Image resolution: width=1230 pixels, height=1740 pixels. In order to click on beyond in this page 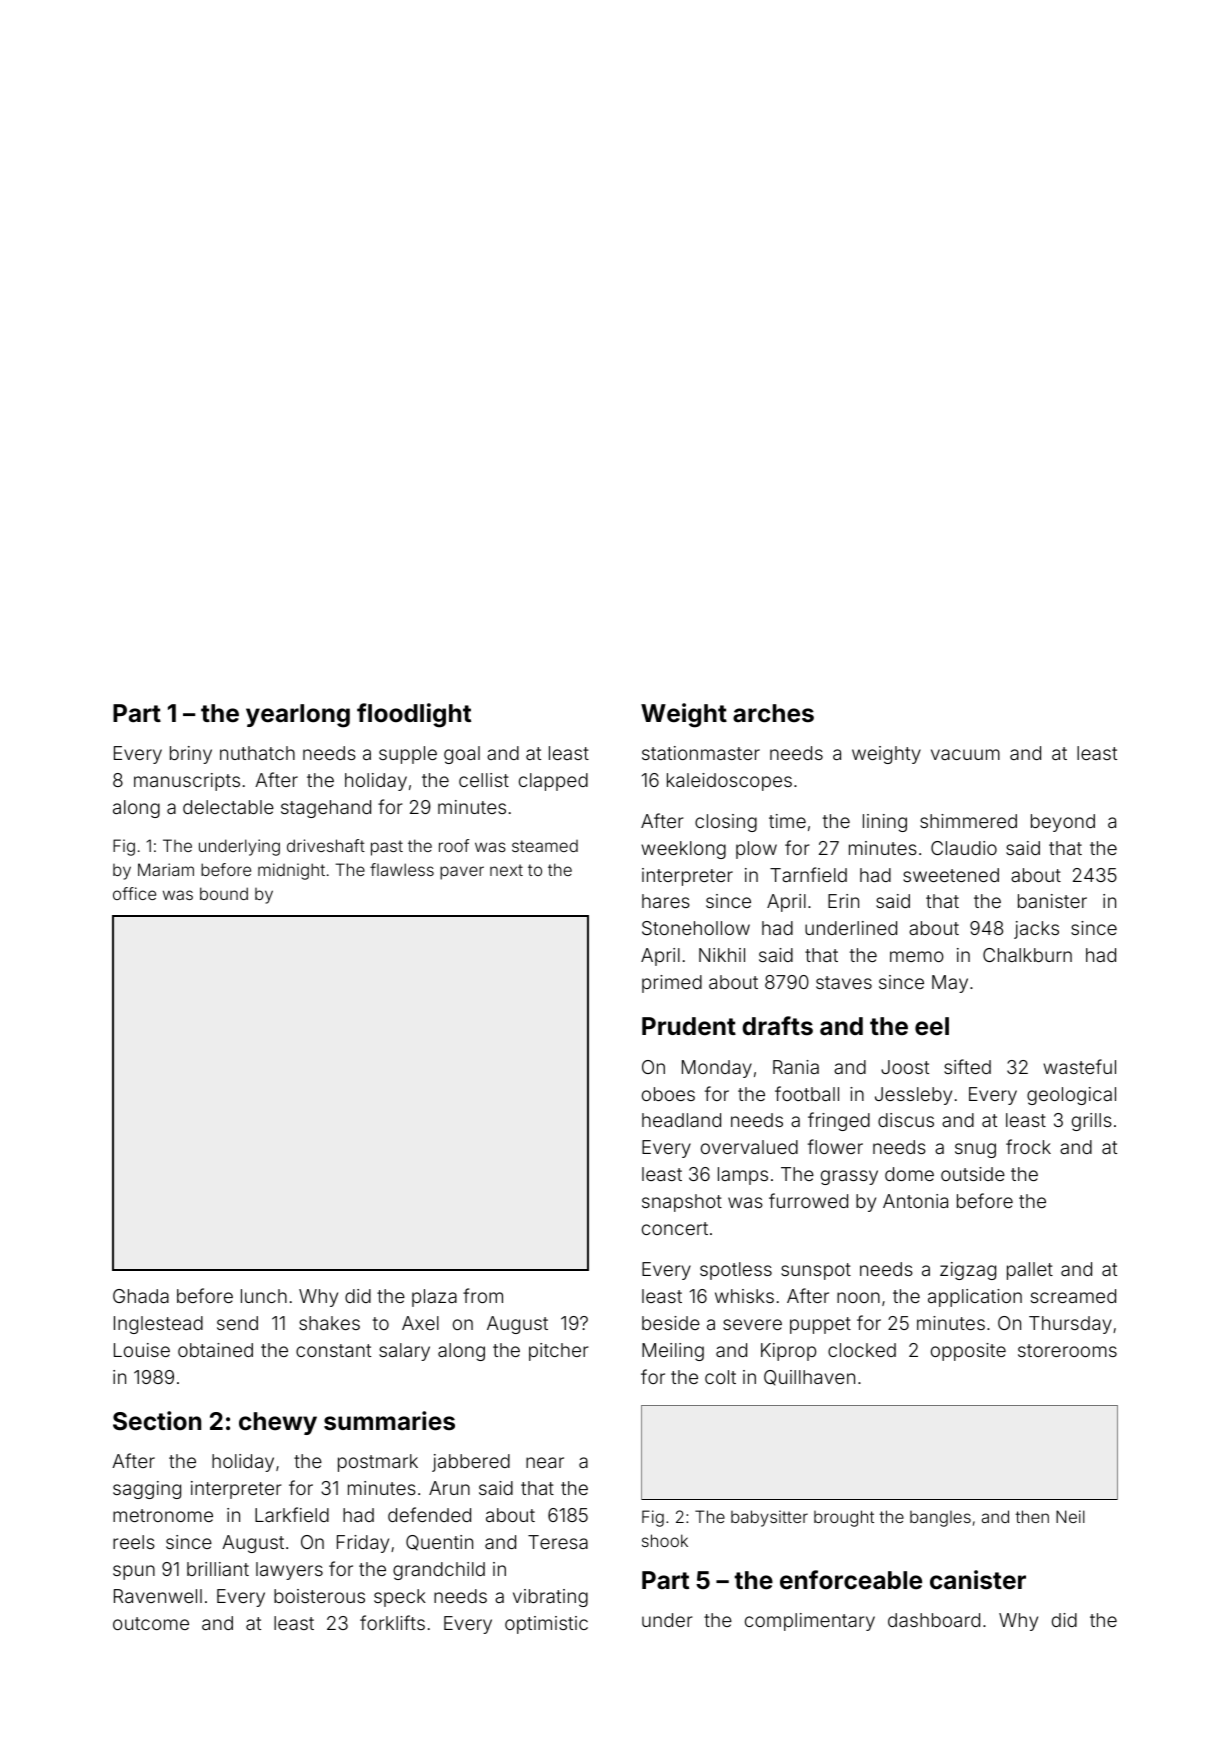, I will do `click(1063, 823)`.
